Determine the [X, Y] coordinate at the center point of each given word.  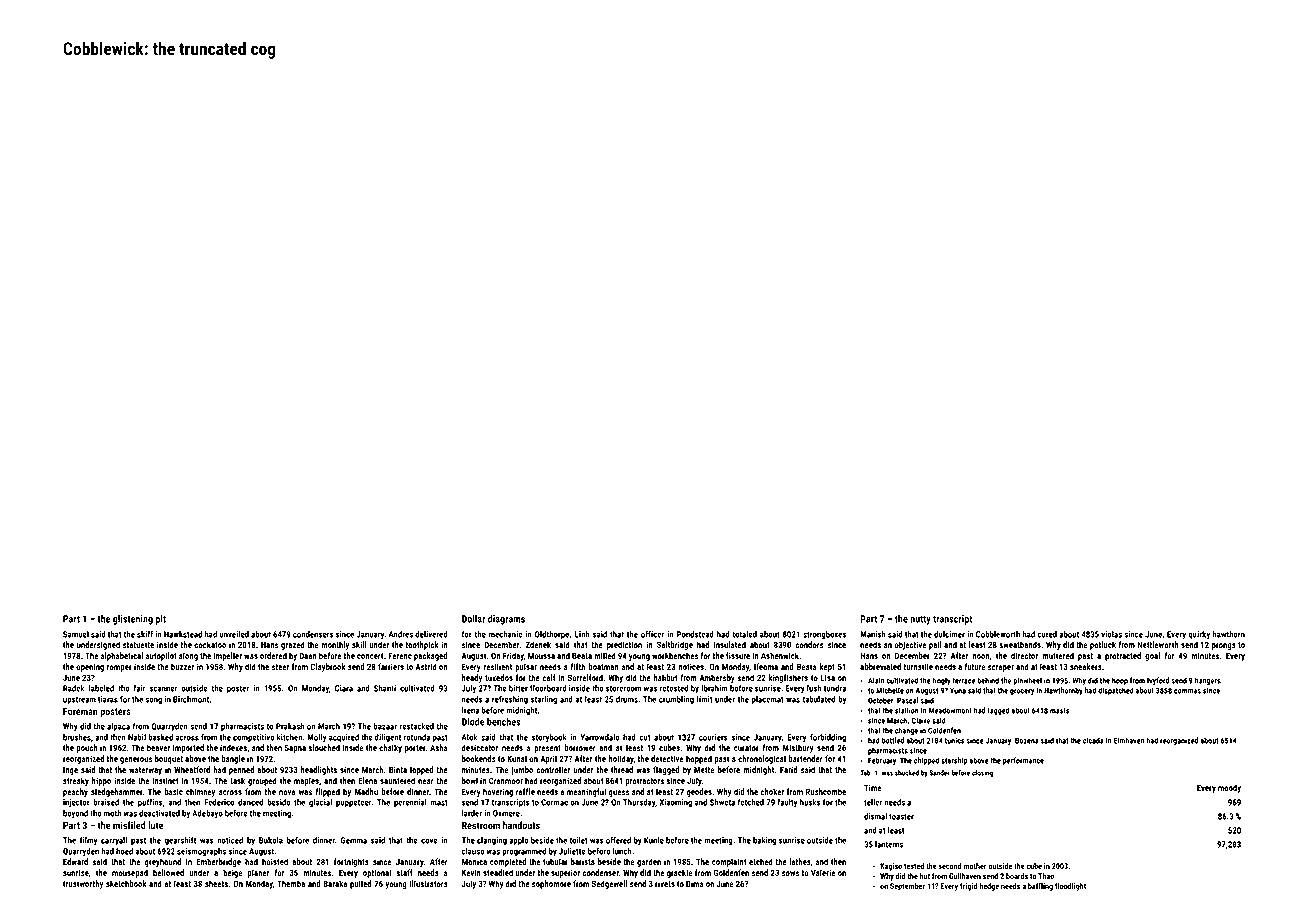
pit [161, 620]
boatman [603, 666]
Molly [317, 738]
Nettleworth [1158, 644]
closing [982, 773]
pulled [360, 884]
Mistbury [798, 748]
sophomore [551, 884]
